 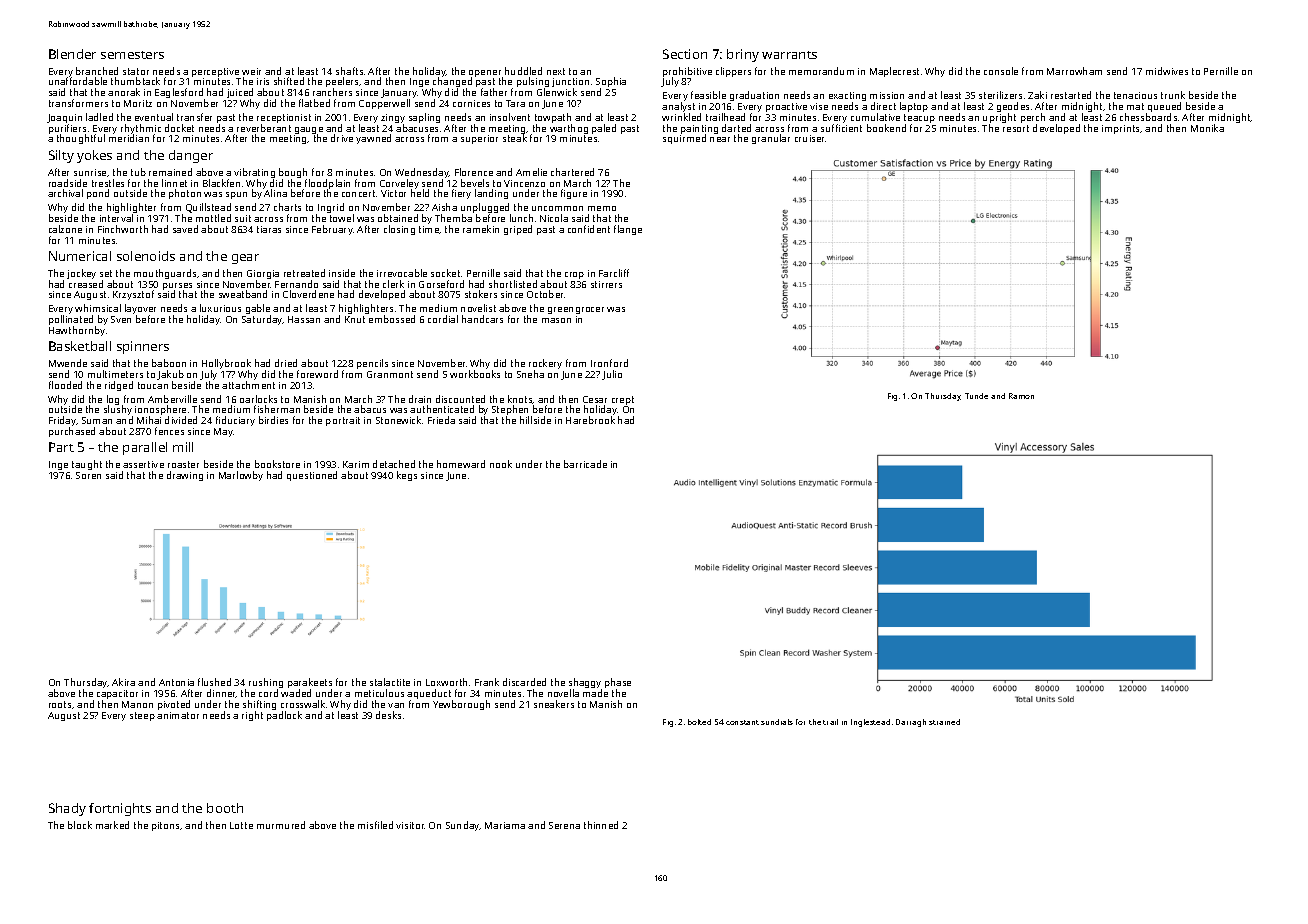 What do you see at coordinates (524, 682) in the document?
I see `discarded` at bounding box center [524, 682].
